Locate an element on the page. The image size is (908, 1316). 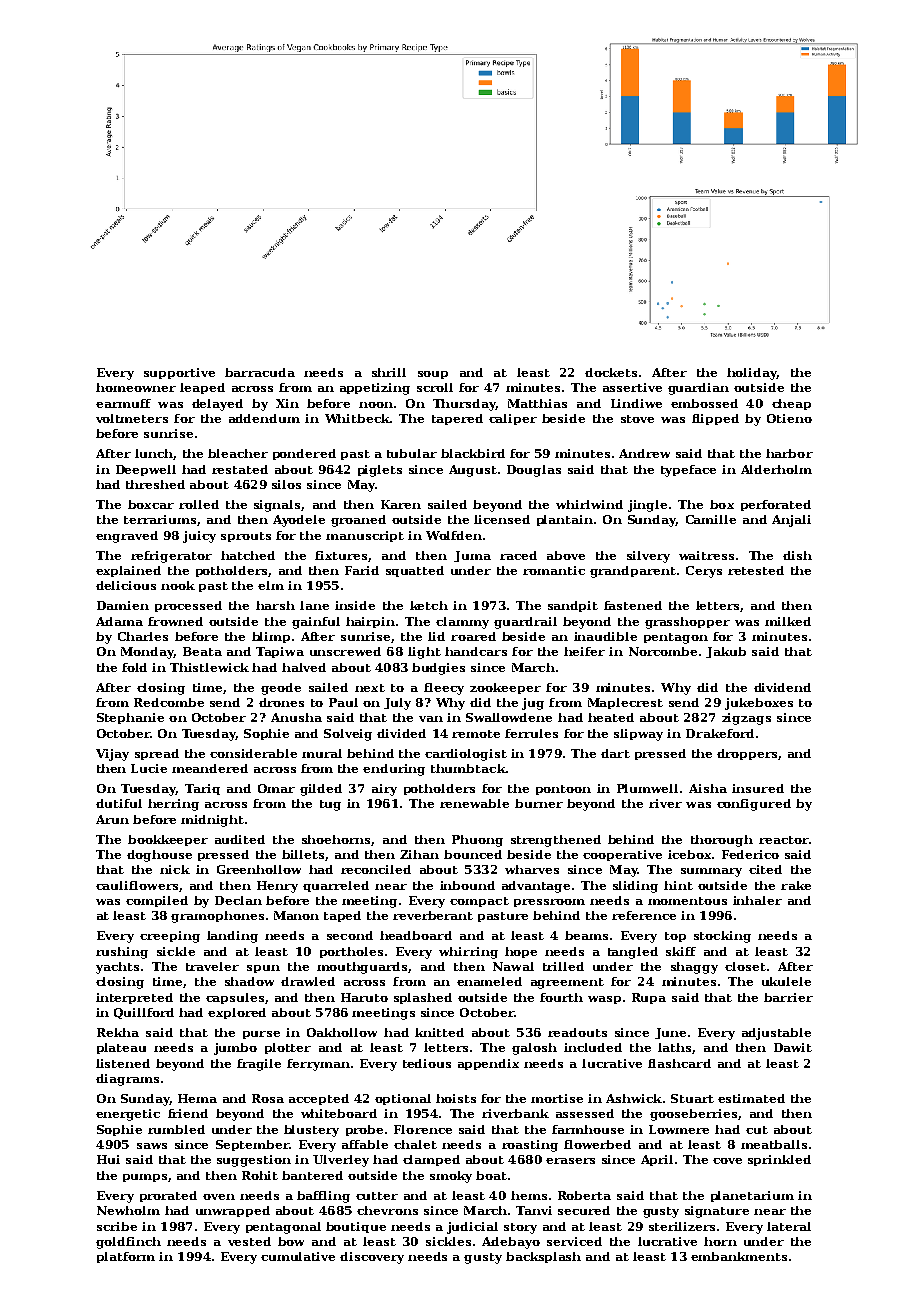
guardrail is located at coordinates (525, 623).
